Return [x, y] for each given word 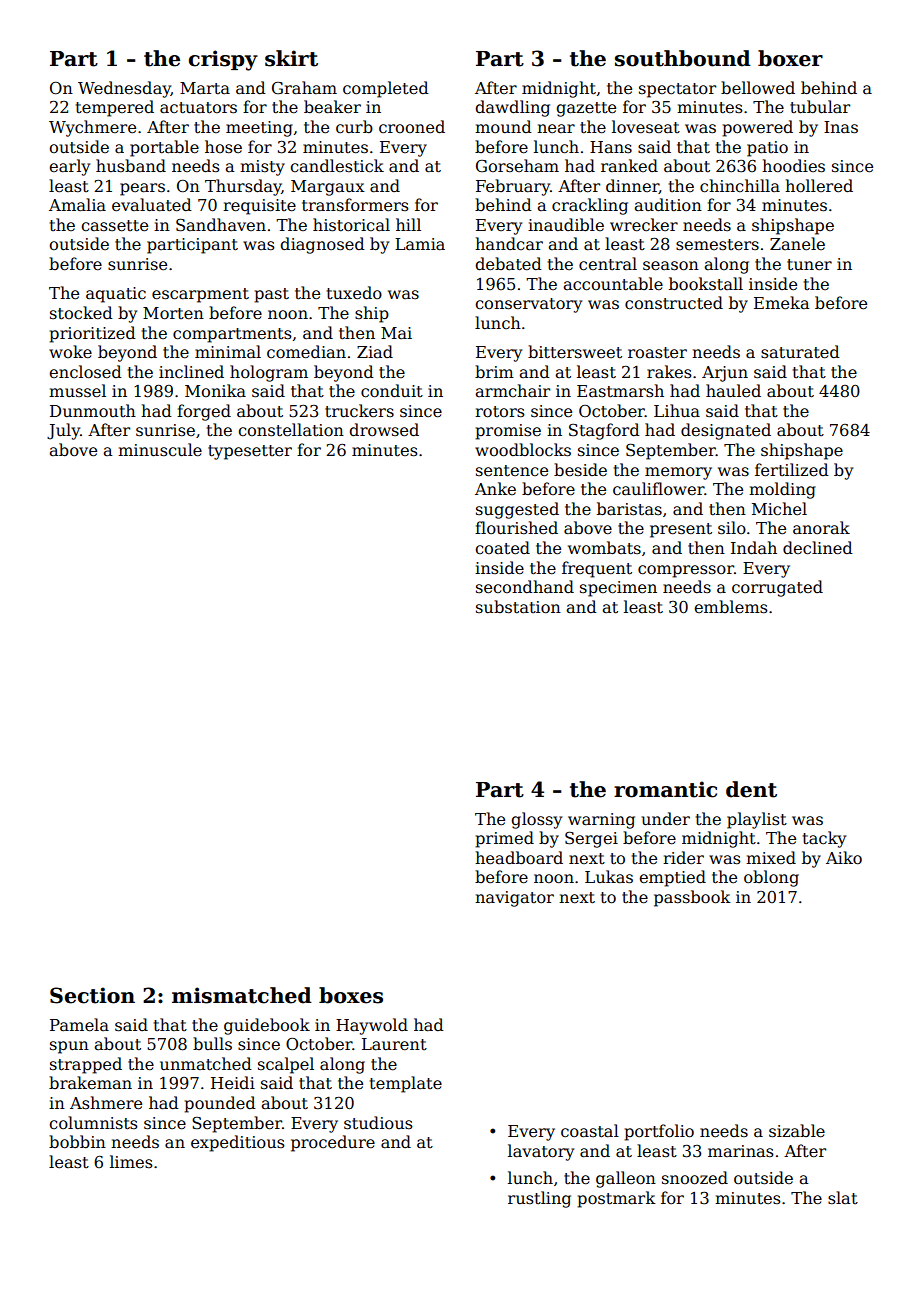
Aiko [844, 858]
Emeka [781, 303]
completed [386, 89]
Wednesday [124, 89]
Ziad [375, 351]
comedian [306, 352]
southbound [683, 58]
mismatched [242, 995]
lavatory [541, 1152]
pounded [220, 1104]
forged [204, 412]
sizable [797, 1131]
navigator [514, 899]
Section [92, 995]
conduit [392, 391]
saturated [800, 352]
